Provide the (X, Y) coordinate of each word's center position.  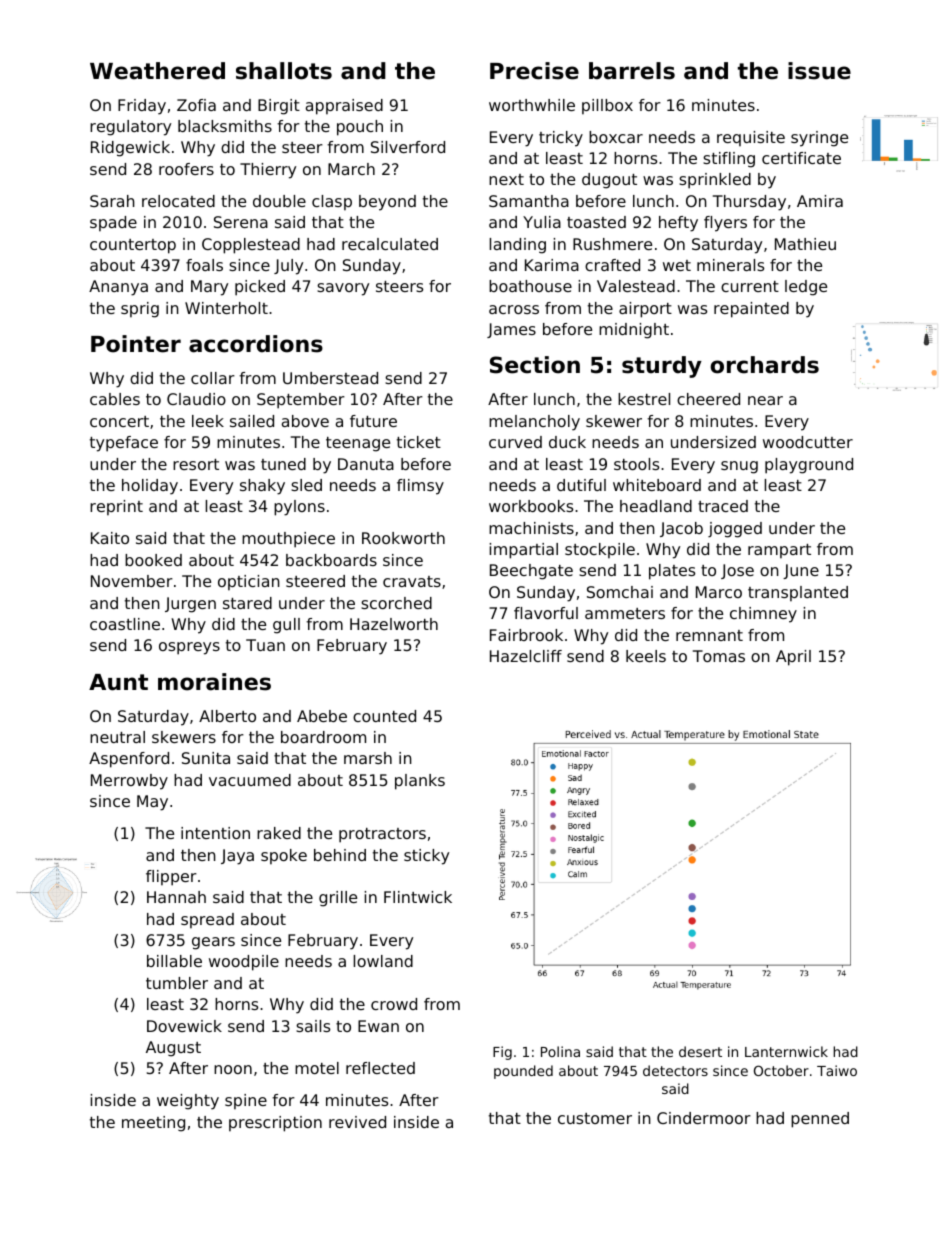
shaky (262, 487)
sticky (426, 857)
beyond (387, 203)
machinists (531, 528)
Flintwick (418, 897)
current (750, 286)
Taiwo (837, 1070)
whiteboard (657, 485)
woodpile (244, 963)
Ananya (118, 288)
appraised (344, 107)
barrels (632, 71)
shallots (284, 71)
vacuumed (250, 780)
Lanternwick (786, 1051)
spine (246, 1101)
